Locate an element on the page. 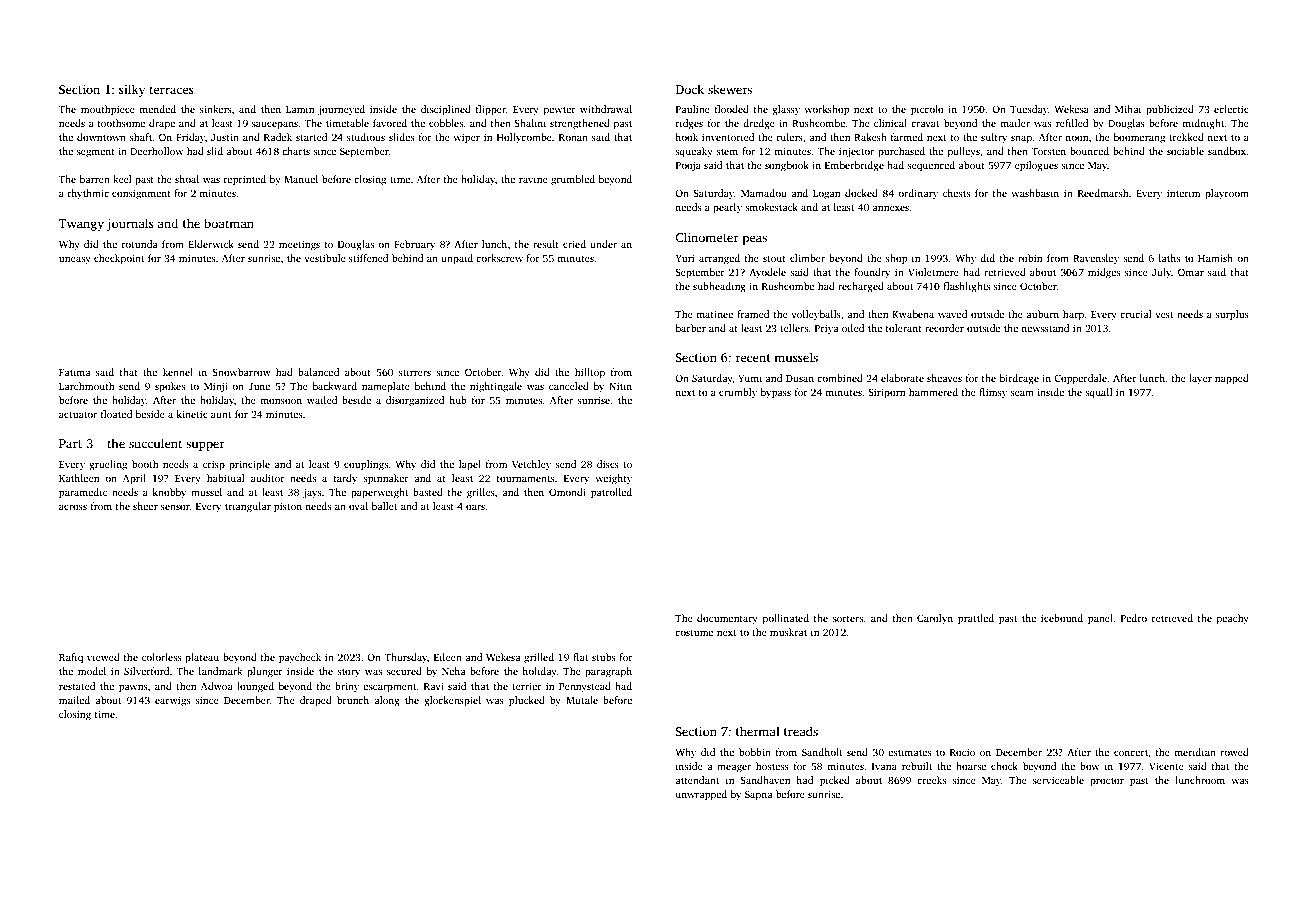  Thursday is located at coordinates (405, 658).
